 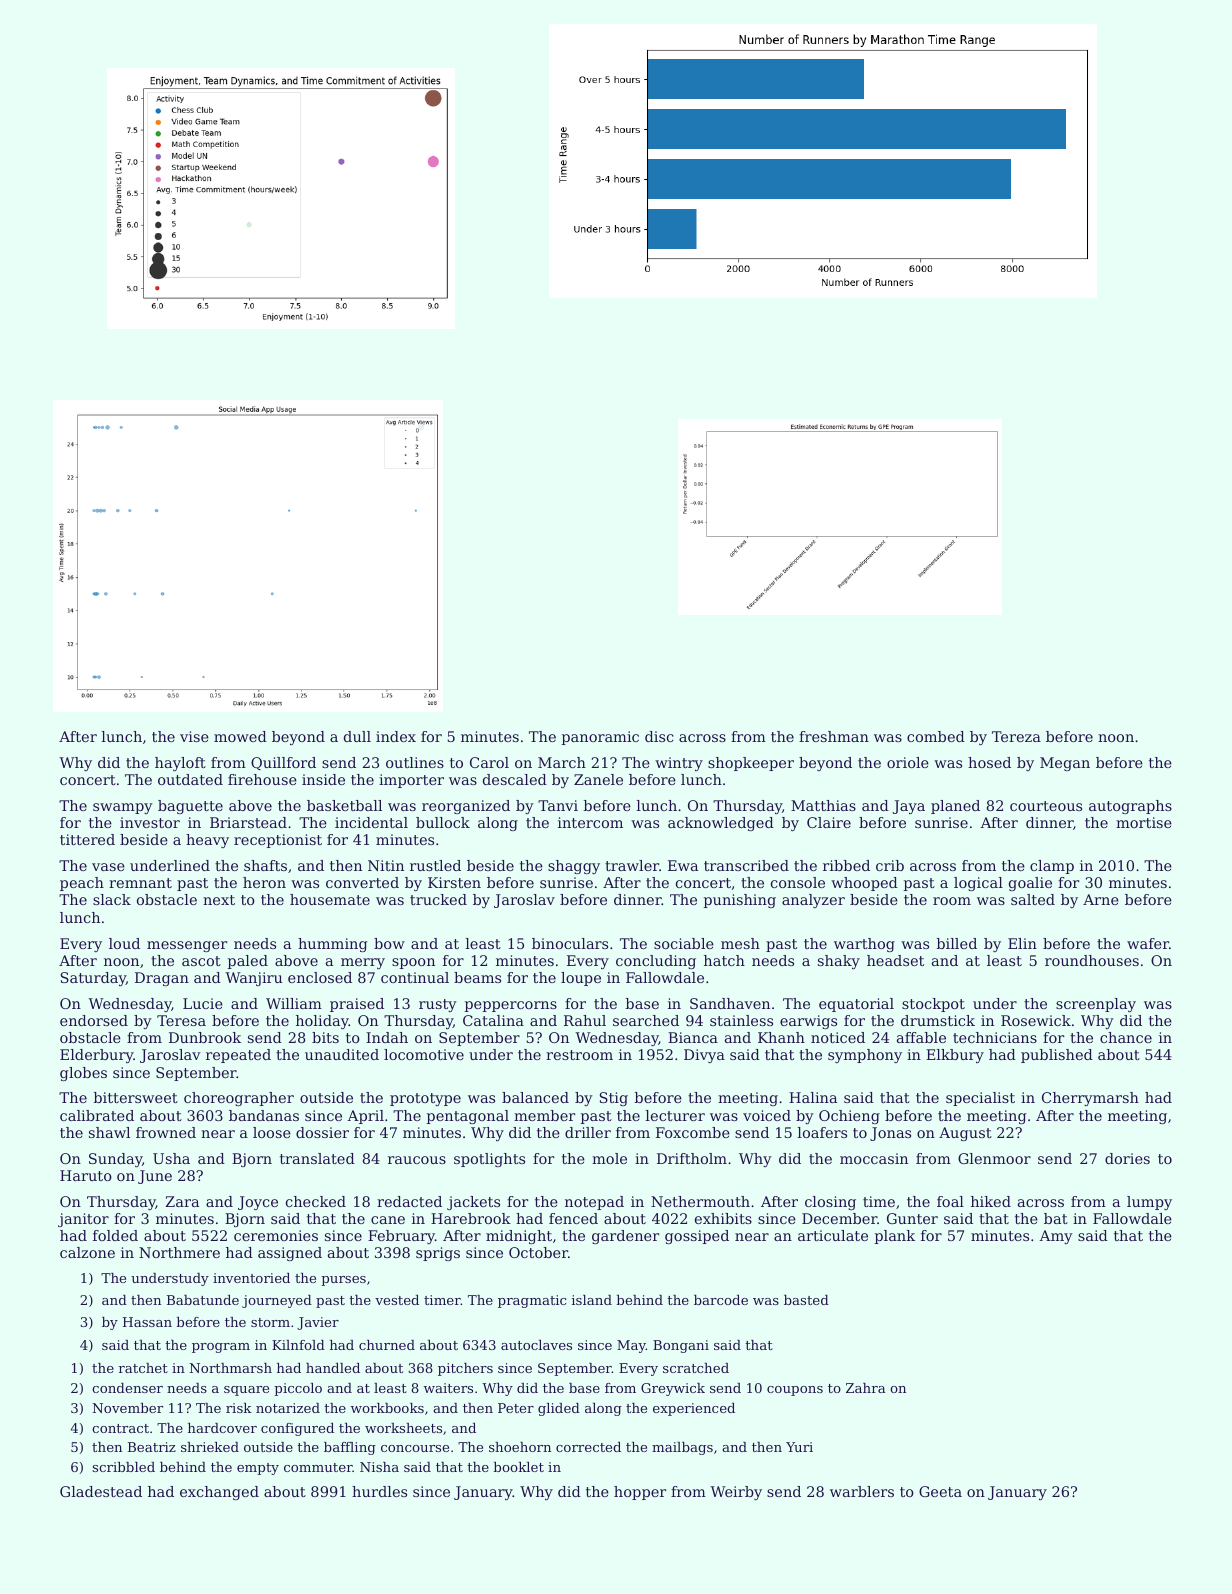 I want to click on sociable, so click(x=684, y=943).
